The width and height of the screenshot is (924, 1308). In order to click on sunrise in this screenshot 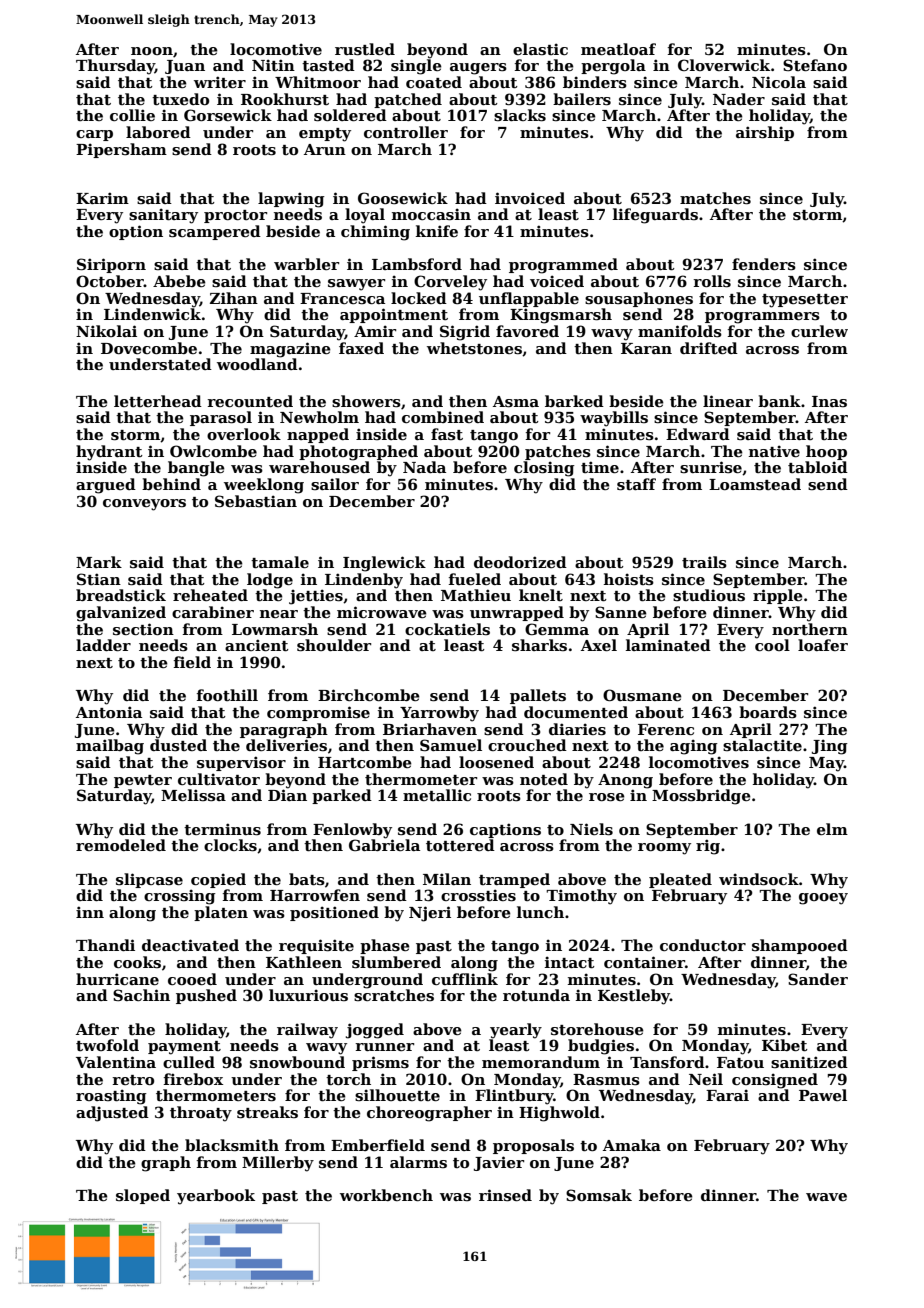, I will do `click(711, 467)`.
